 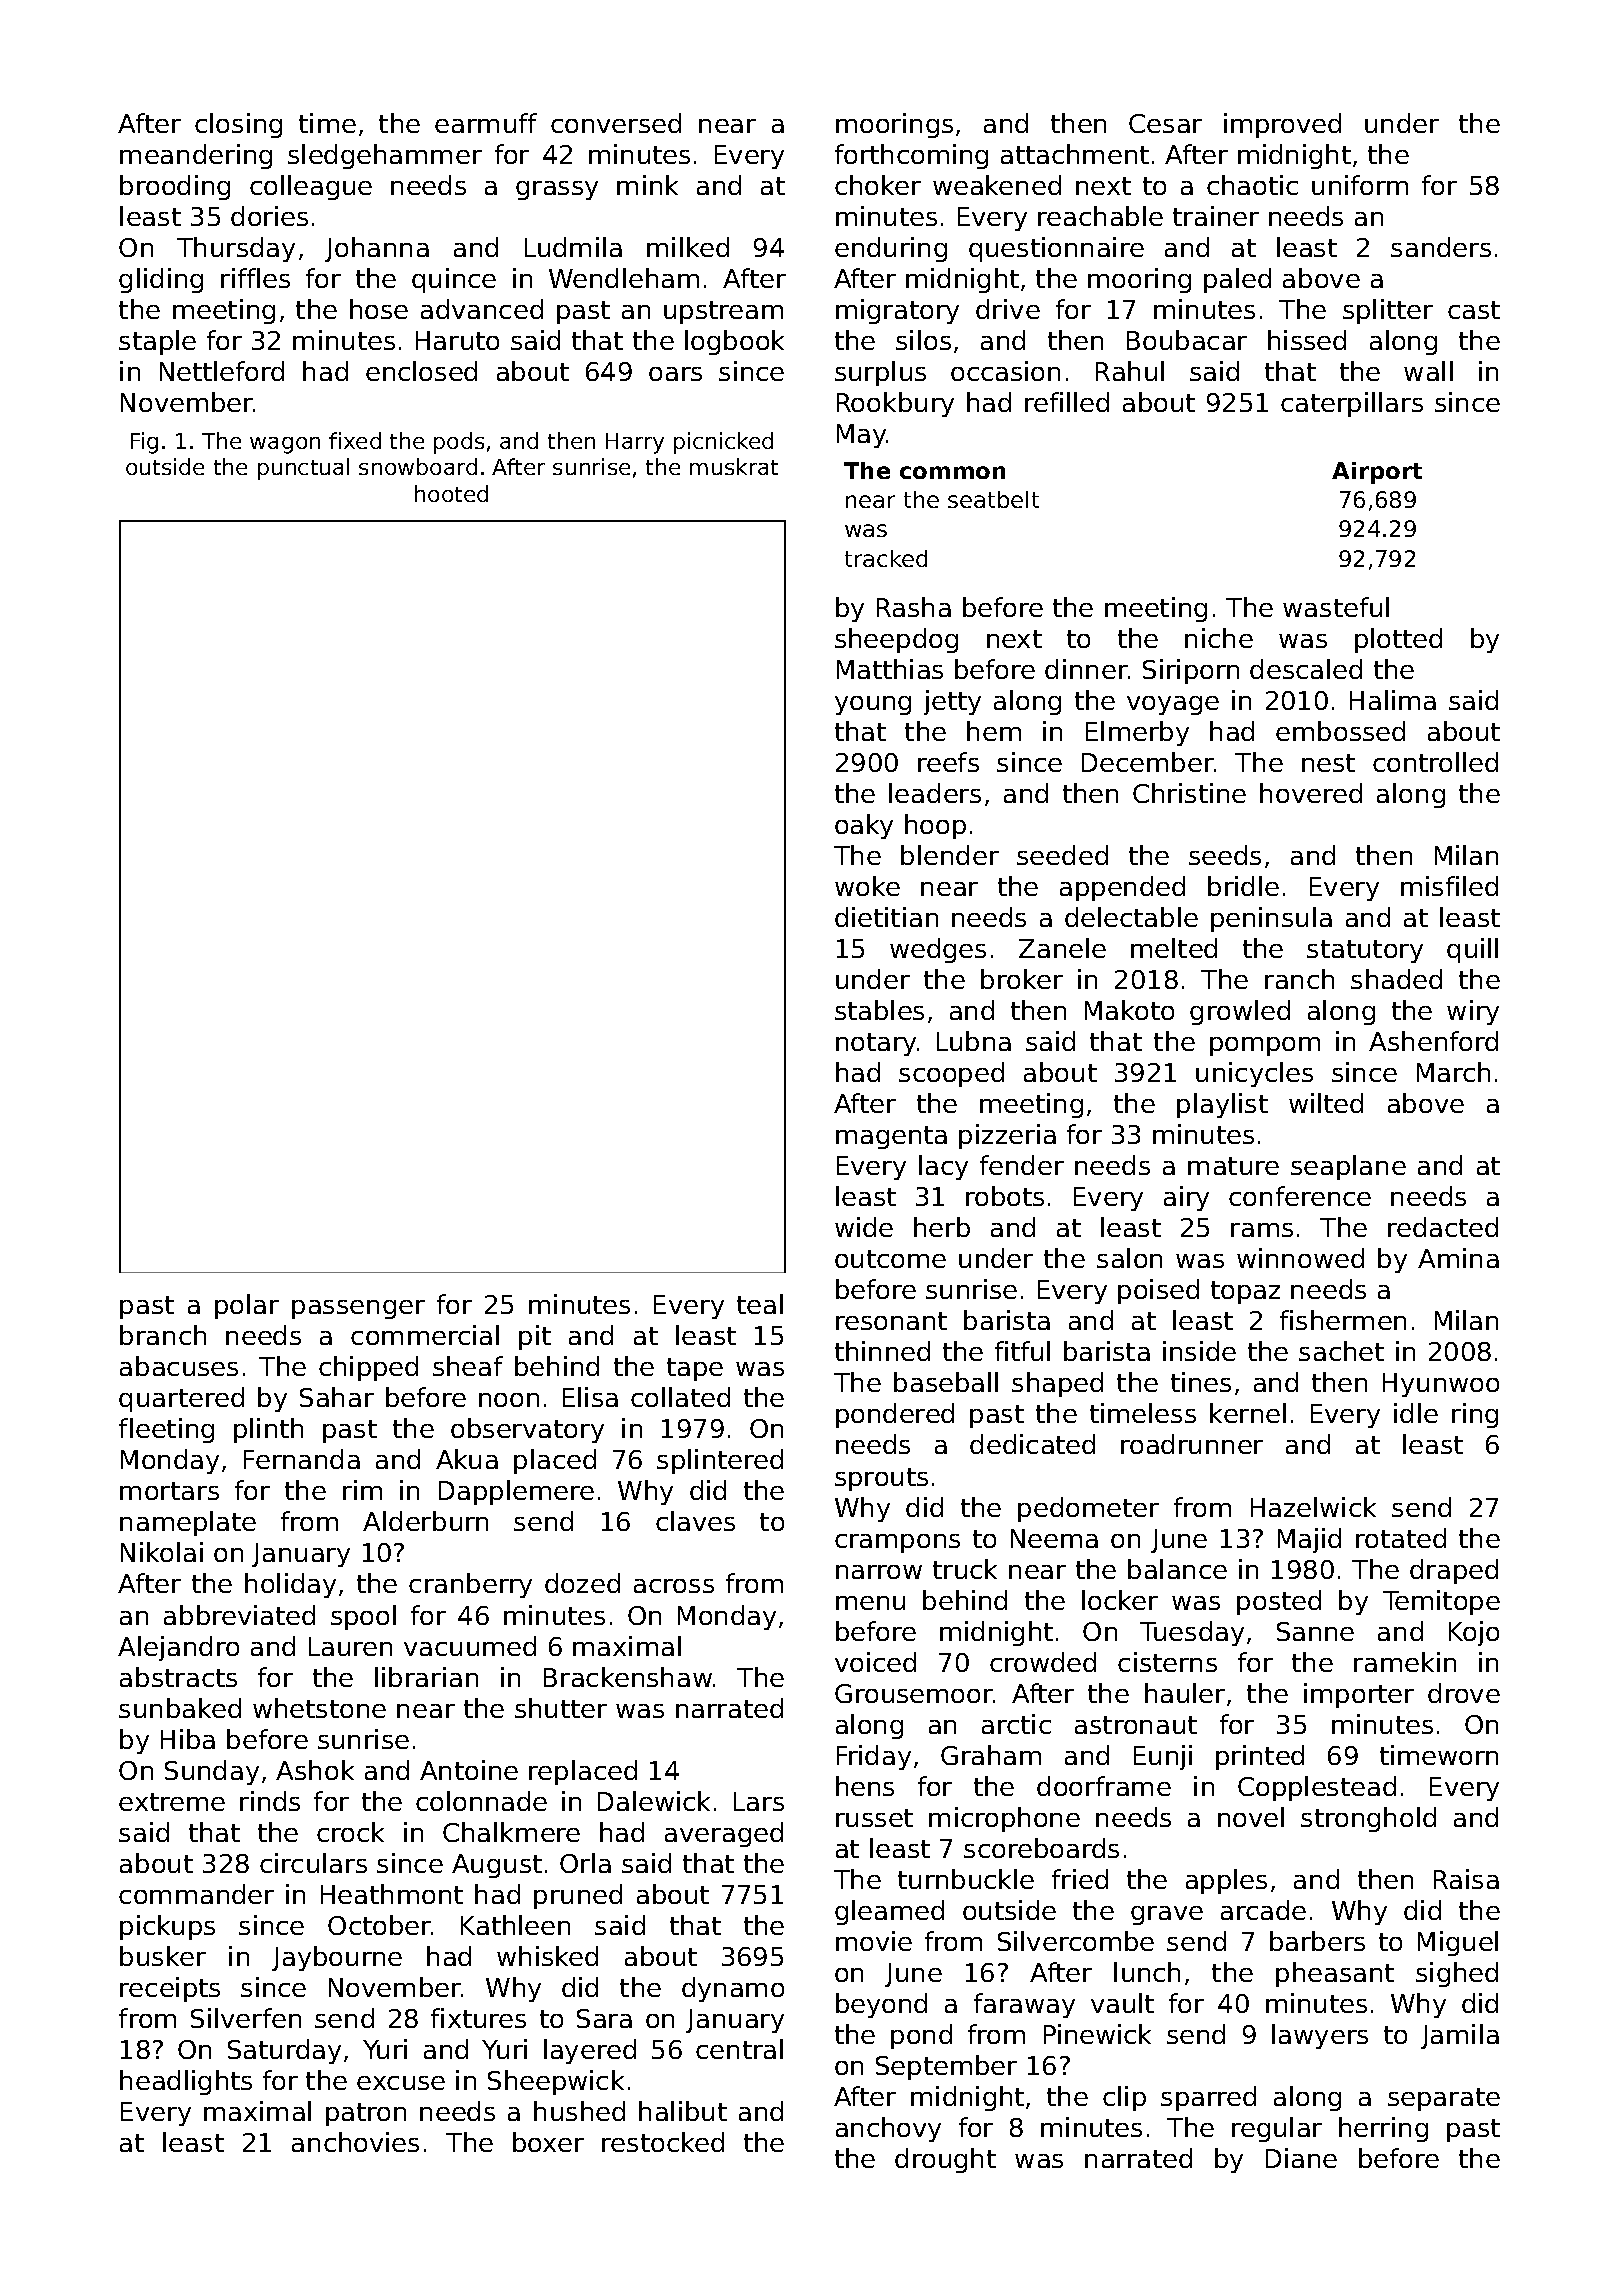 I want to click on Fig, so click(x=144, y=443).
